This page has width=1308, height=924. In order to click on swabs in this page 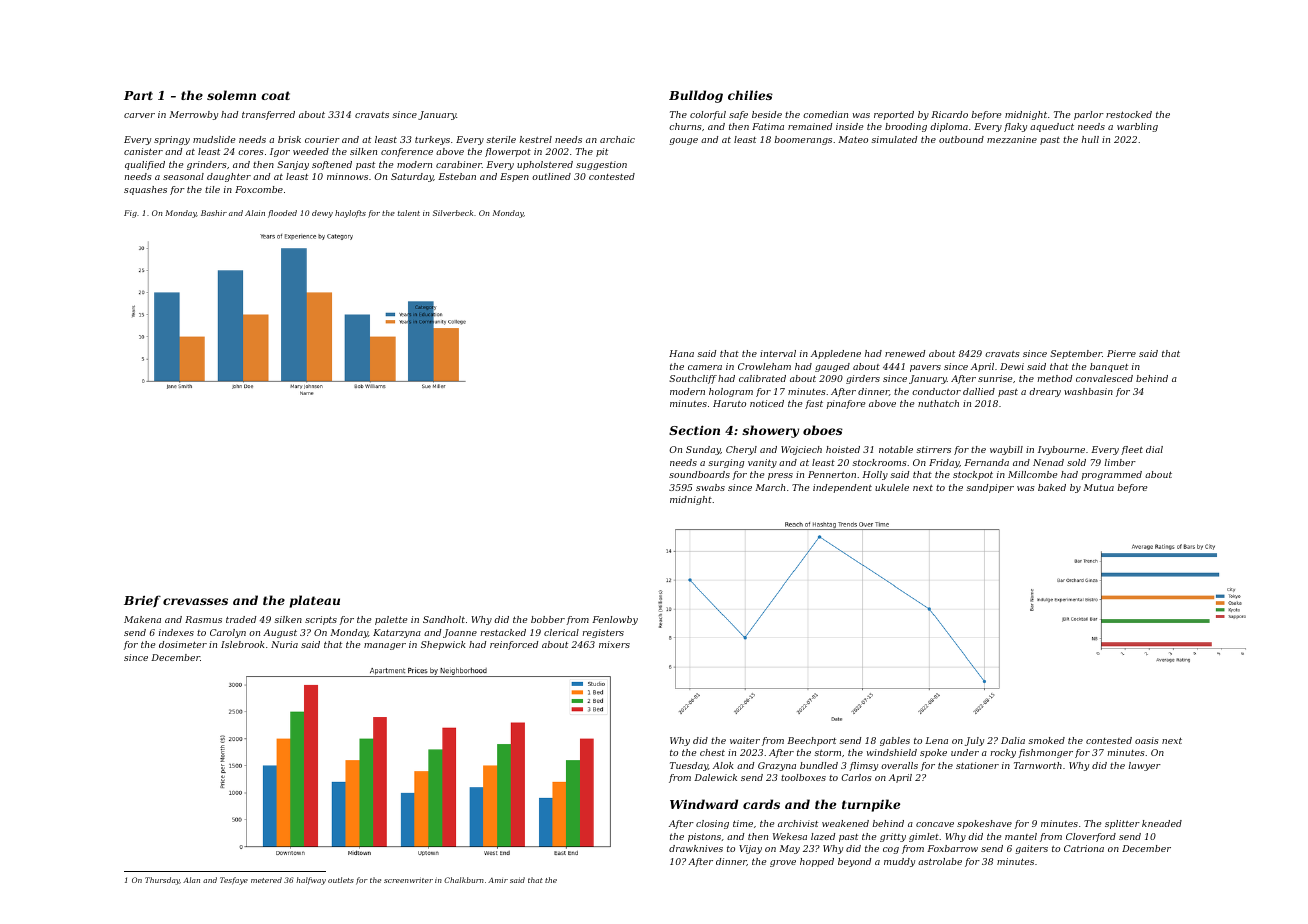, I will do `click(710, 487)`.
